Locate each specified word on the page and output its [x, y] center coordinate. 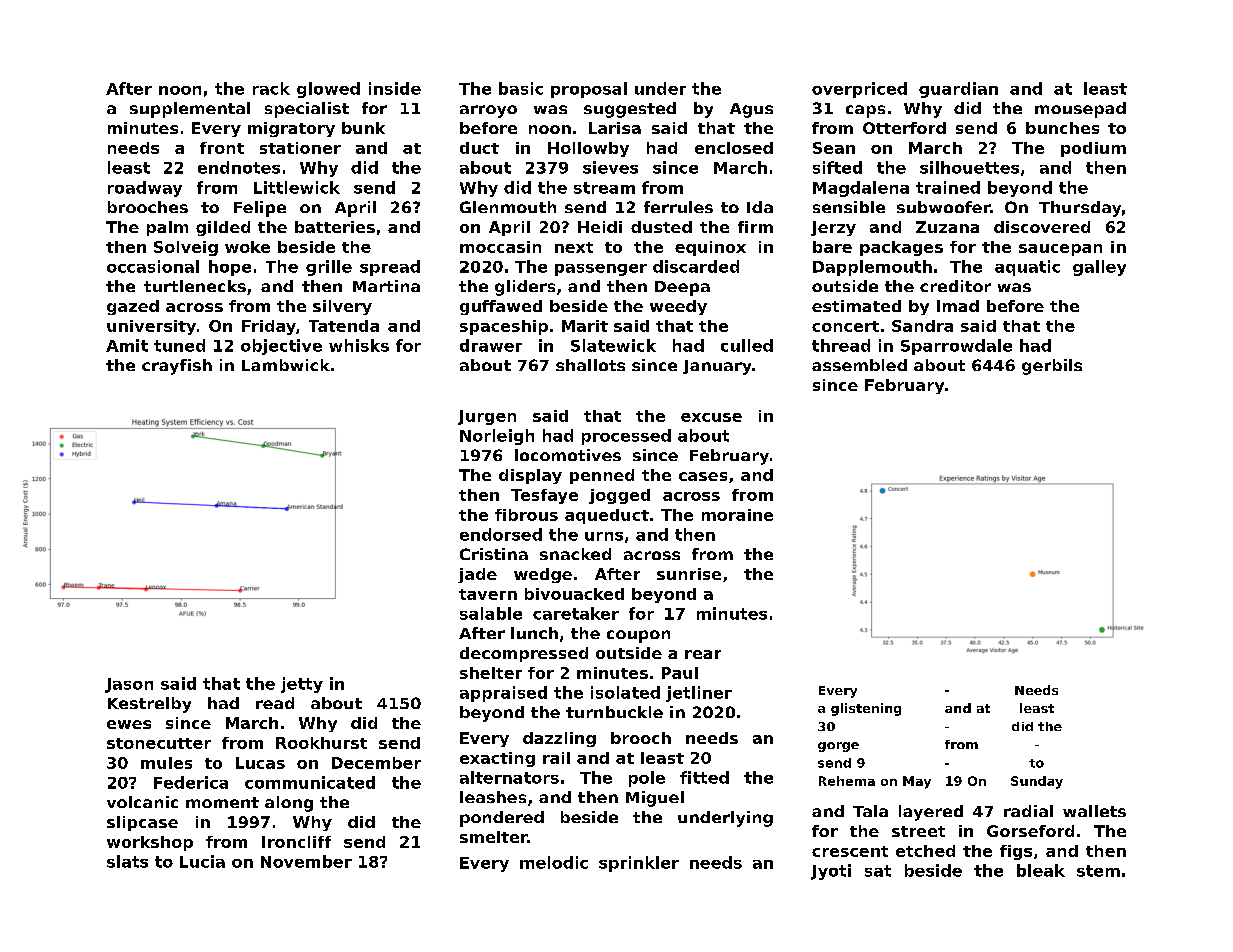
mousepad [1080, 110]
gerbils [1052, 367]
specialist [307, 110]
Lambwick [286, 365]
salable [491, 613]
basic [521, 88]
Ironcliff [296, 842]
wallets [1094, 811]
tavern [488, 594]
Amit [127, 345]
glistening [866, 709]
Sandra [922, 326]
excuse [711, 417]
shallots [590, 365]
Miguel [655, 799]
